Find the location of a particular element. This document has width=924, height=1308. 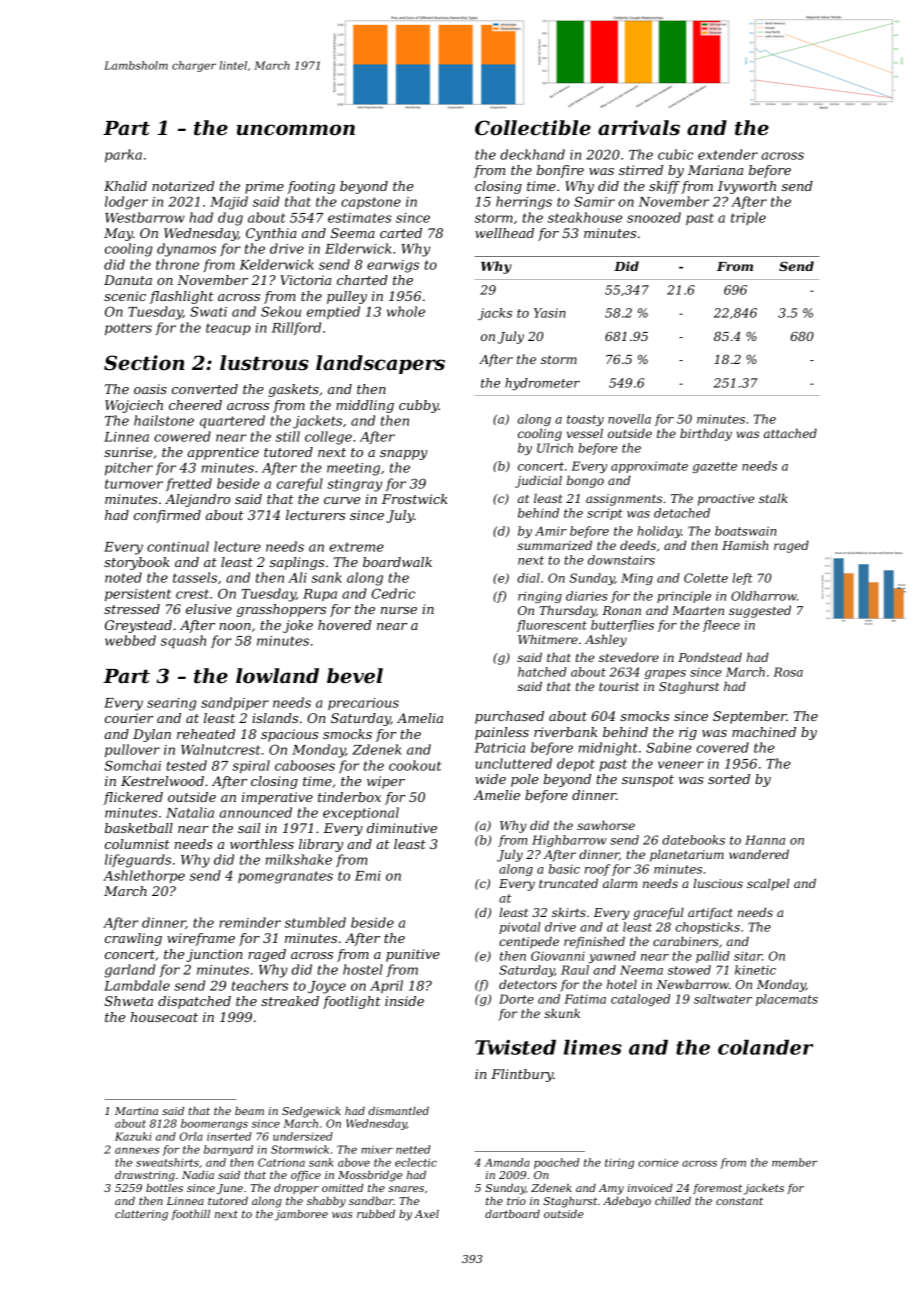

flashlight is located at coordinates (182, 297).
